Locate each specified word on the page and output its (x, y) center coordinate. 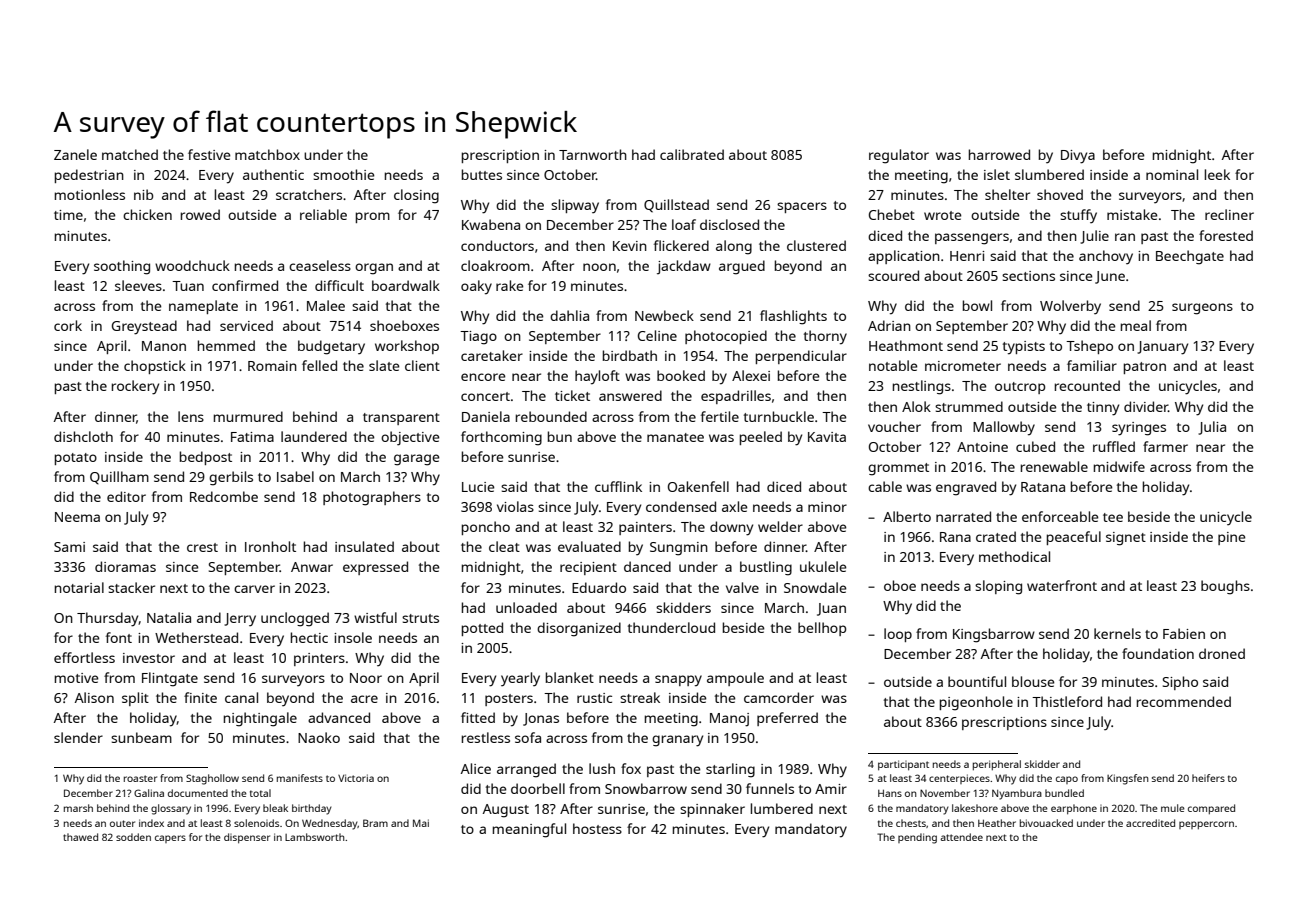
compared (1211, 809)
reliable (323, 214)
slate (384, 365)
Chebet (892, 214)
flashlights (793, 317)
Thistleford (1067, 701)
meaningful (529, 830)
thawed (80, 837)
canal (241, 697)
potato (76, 459)
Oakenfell (698, 486)
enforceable (1060, 516)
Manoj (729, 720)
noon (599, 267)
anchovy (1106, 257)
